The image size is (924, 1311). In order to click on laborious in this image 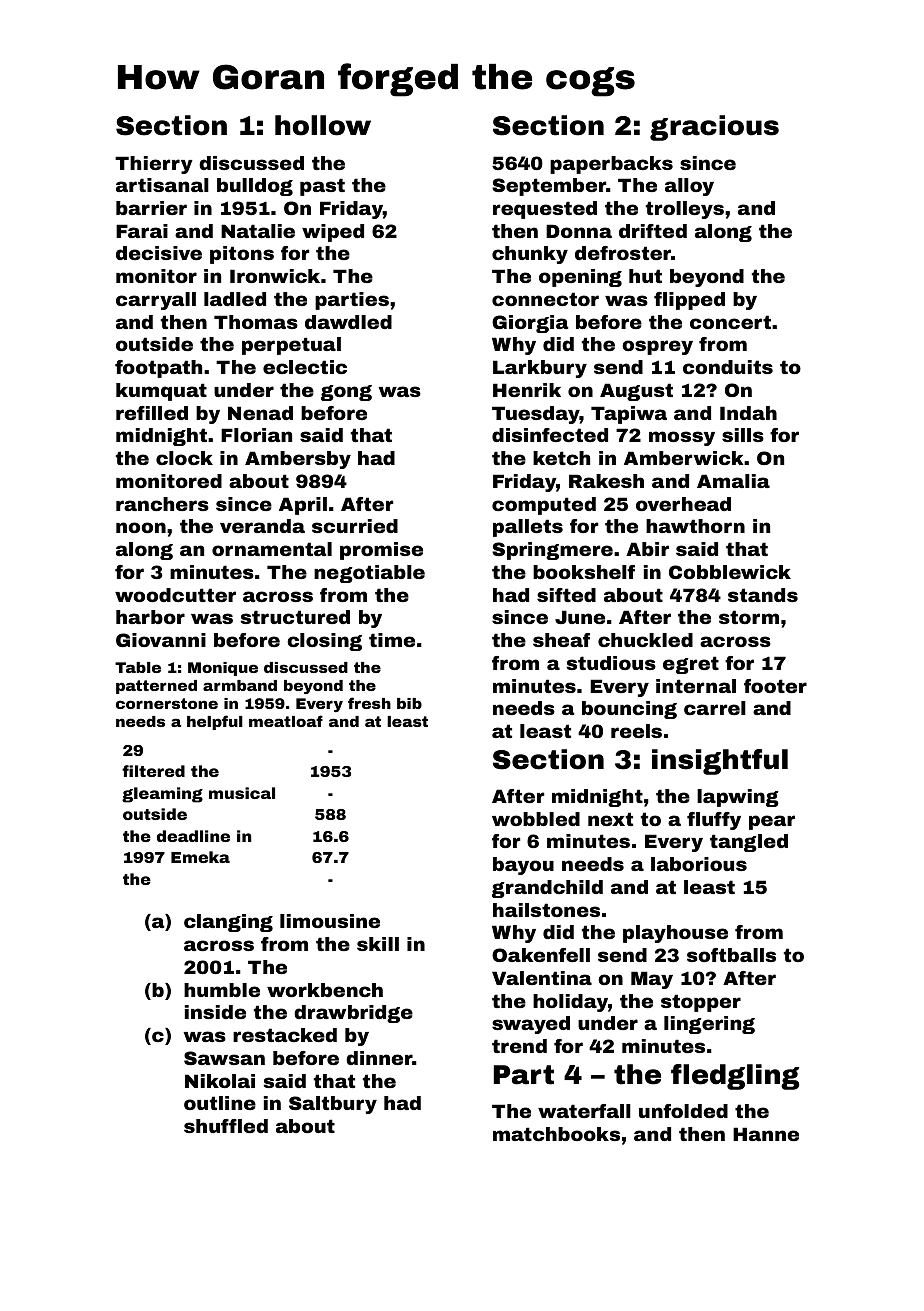, I will do `click(699, 864)`.
